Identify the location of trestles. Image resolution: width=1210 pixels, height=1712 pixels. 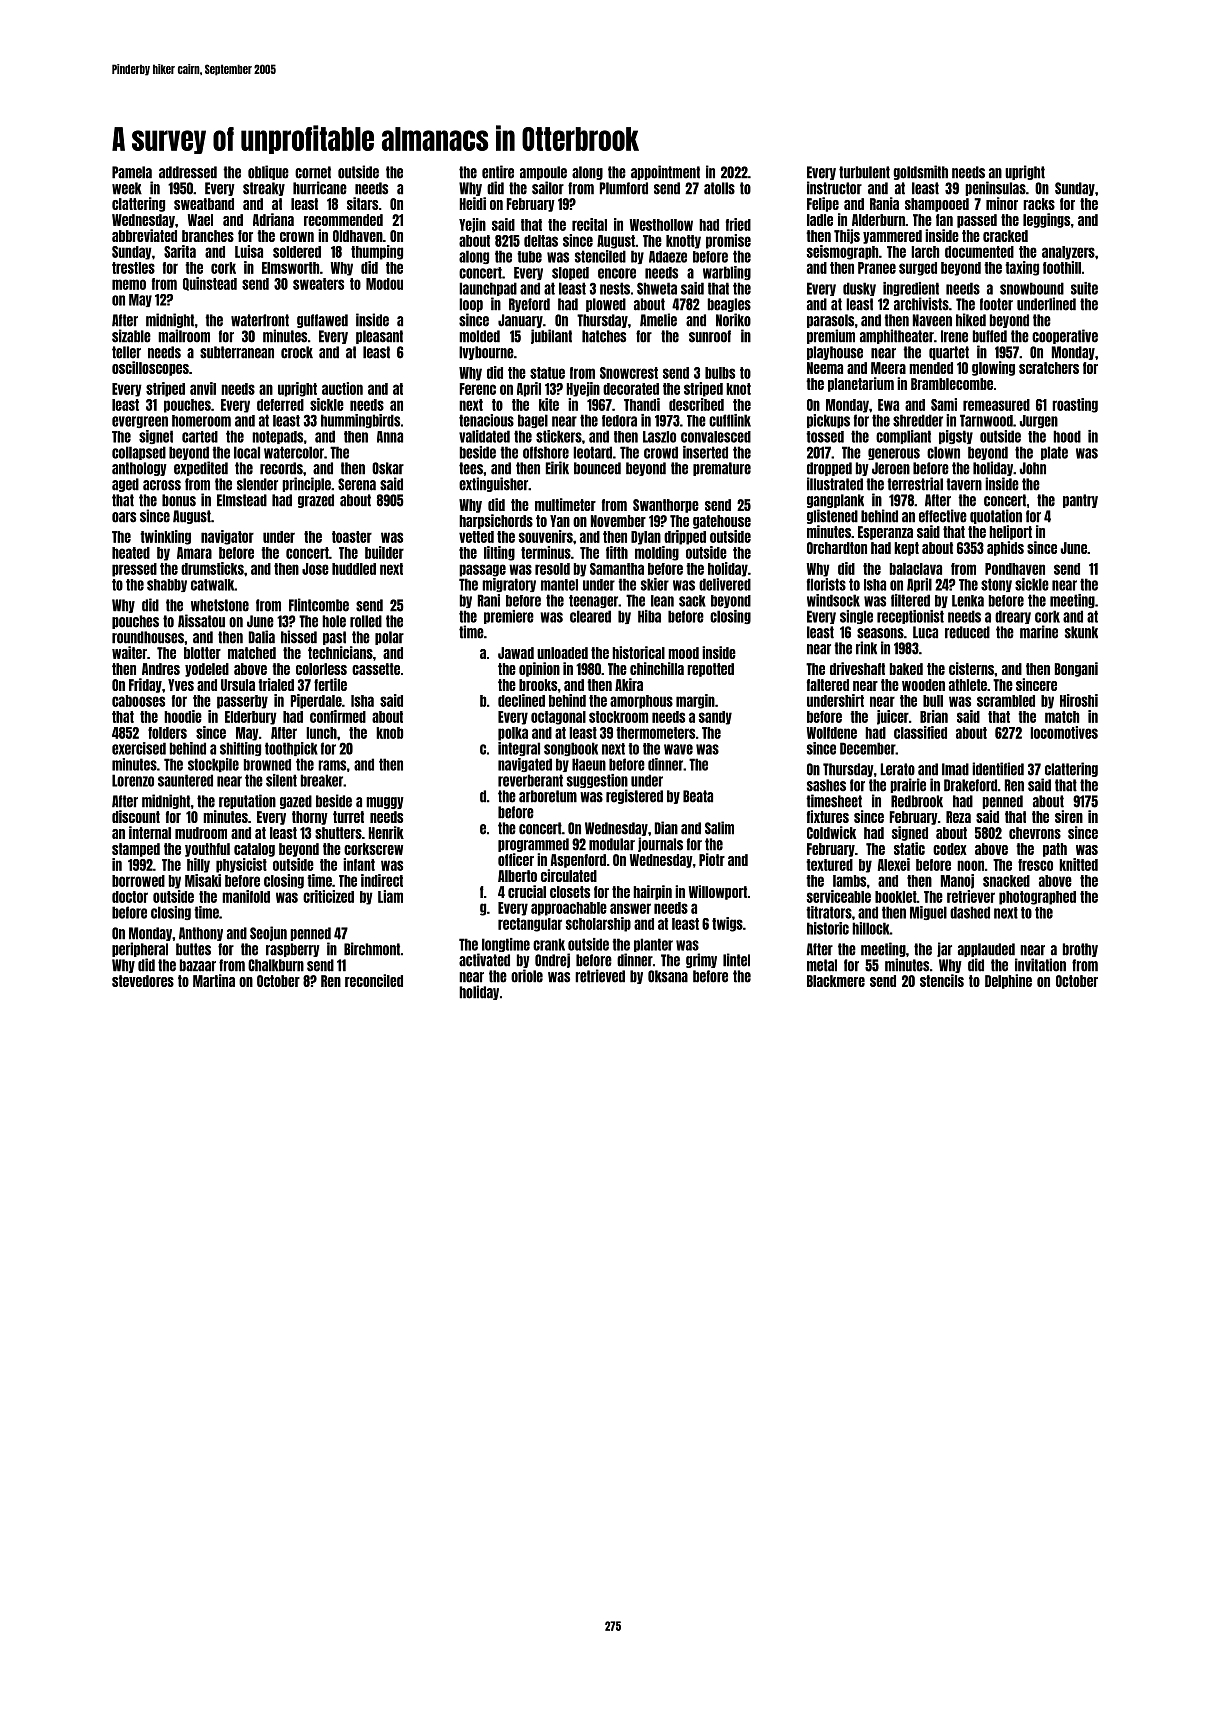
(133, 268).
